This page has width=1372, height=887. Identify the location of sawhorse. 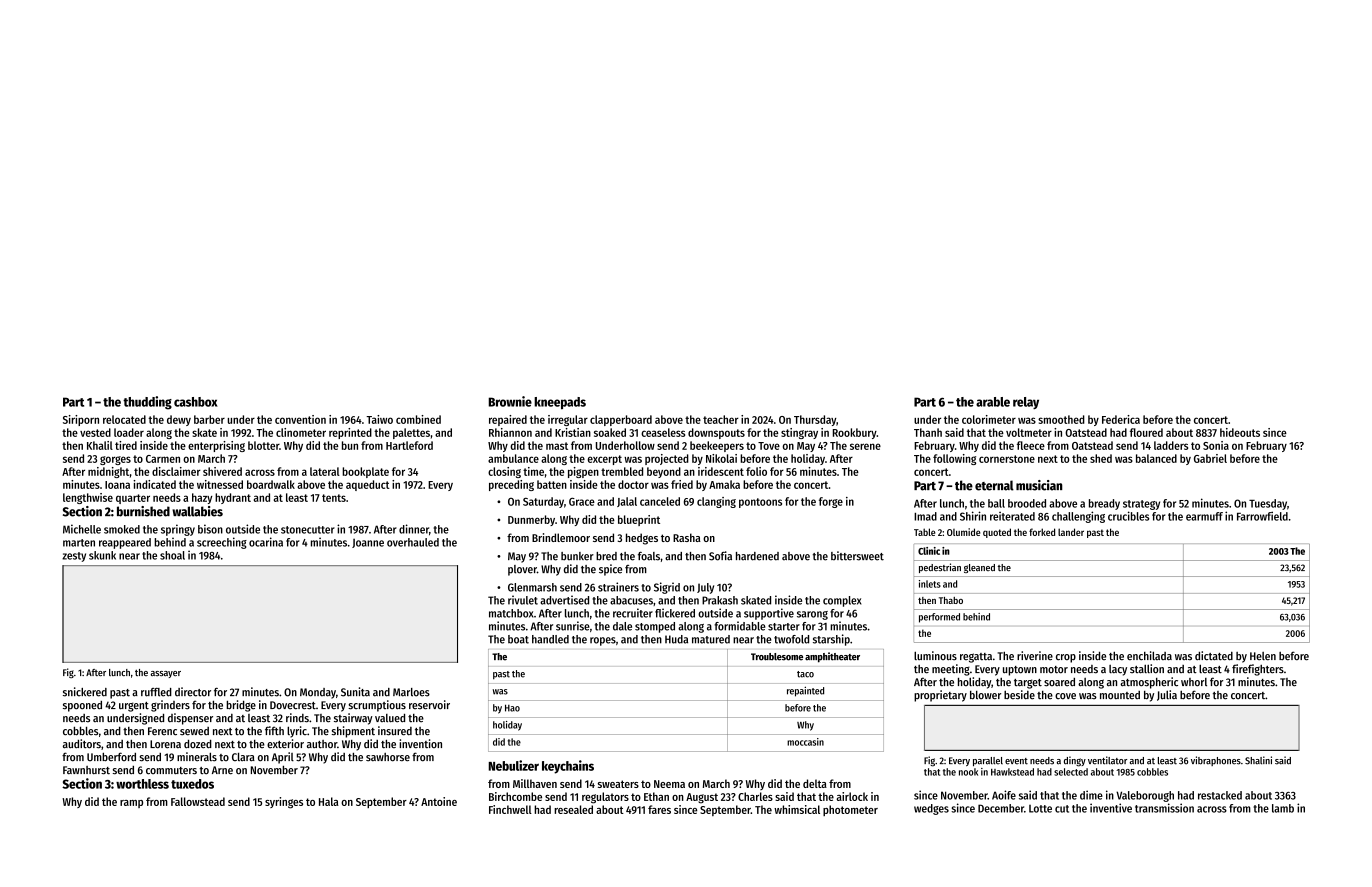
(388, 757).
